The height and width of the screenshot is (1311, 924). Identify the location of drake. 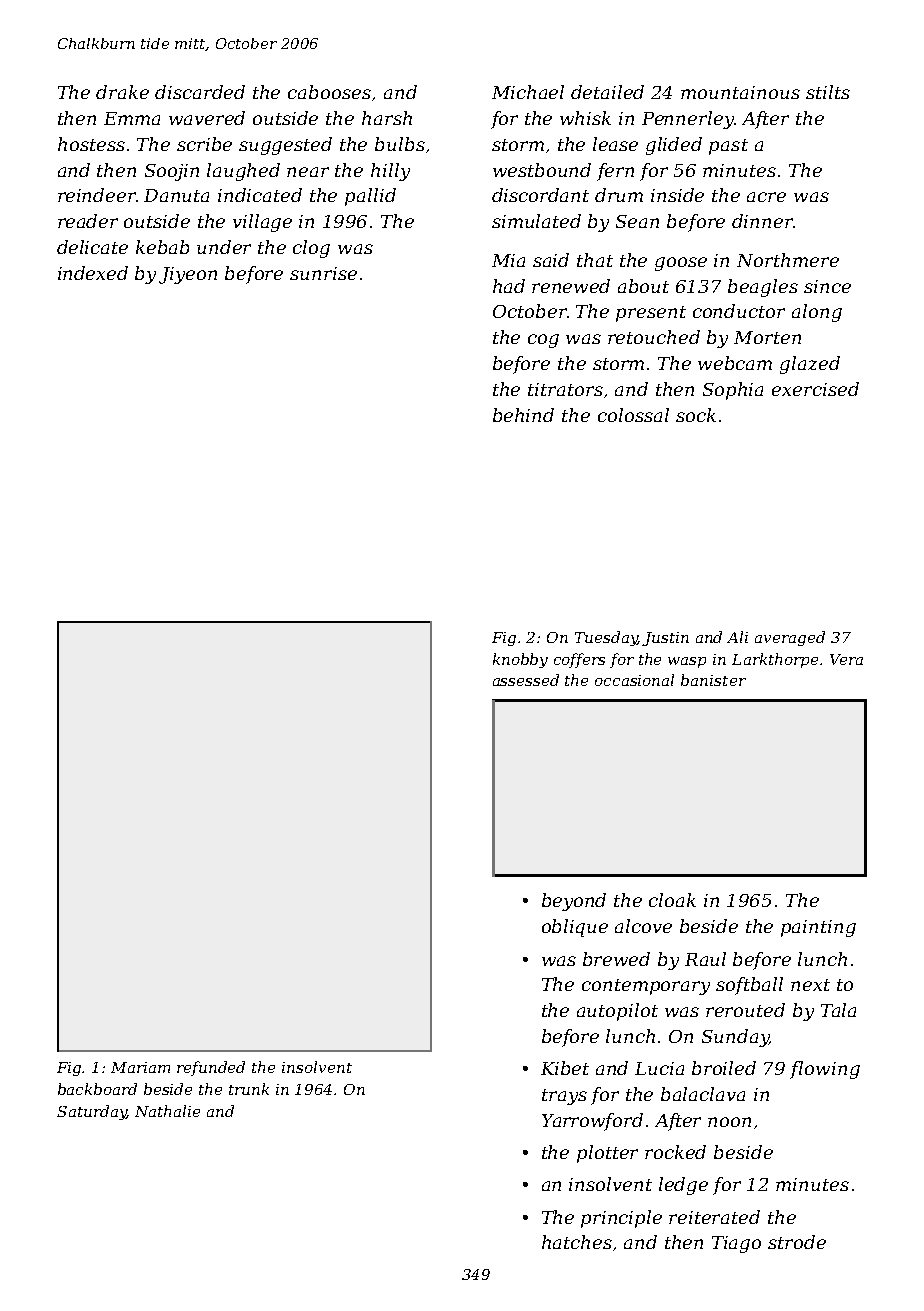
(122, 92).
